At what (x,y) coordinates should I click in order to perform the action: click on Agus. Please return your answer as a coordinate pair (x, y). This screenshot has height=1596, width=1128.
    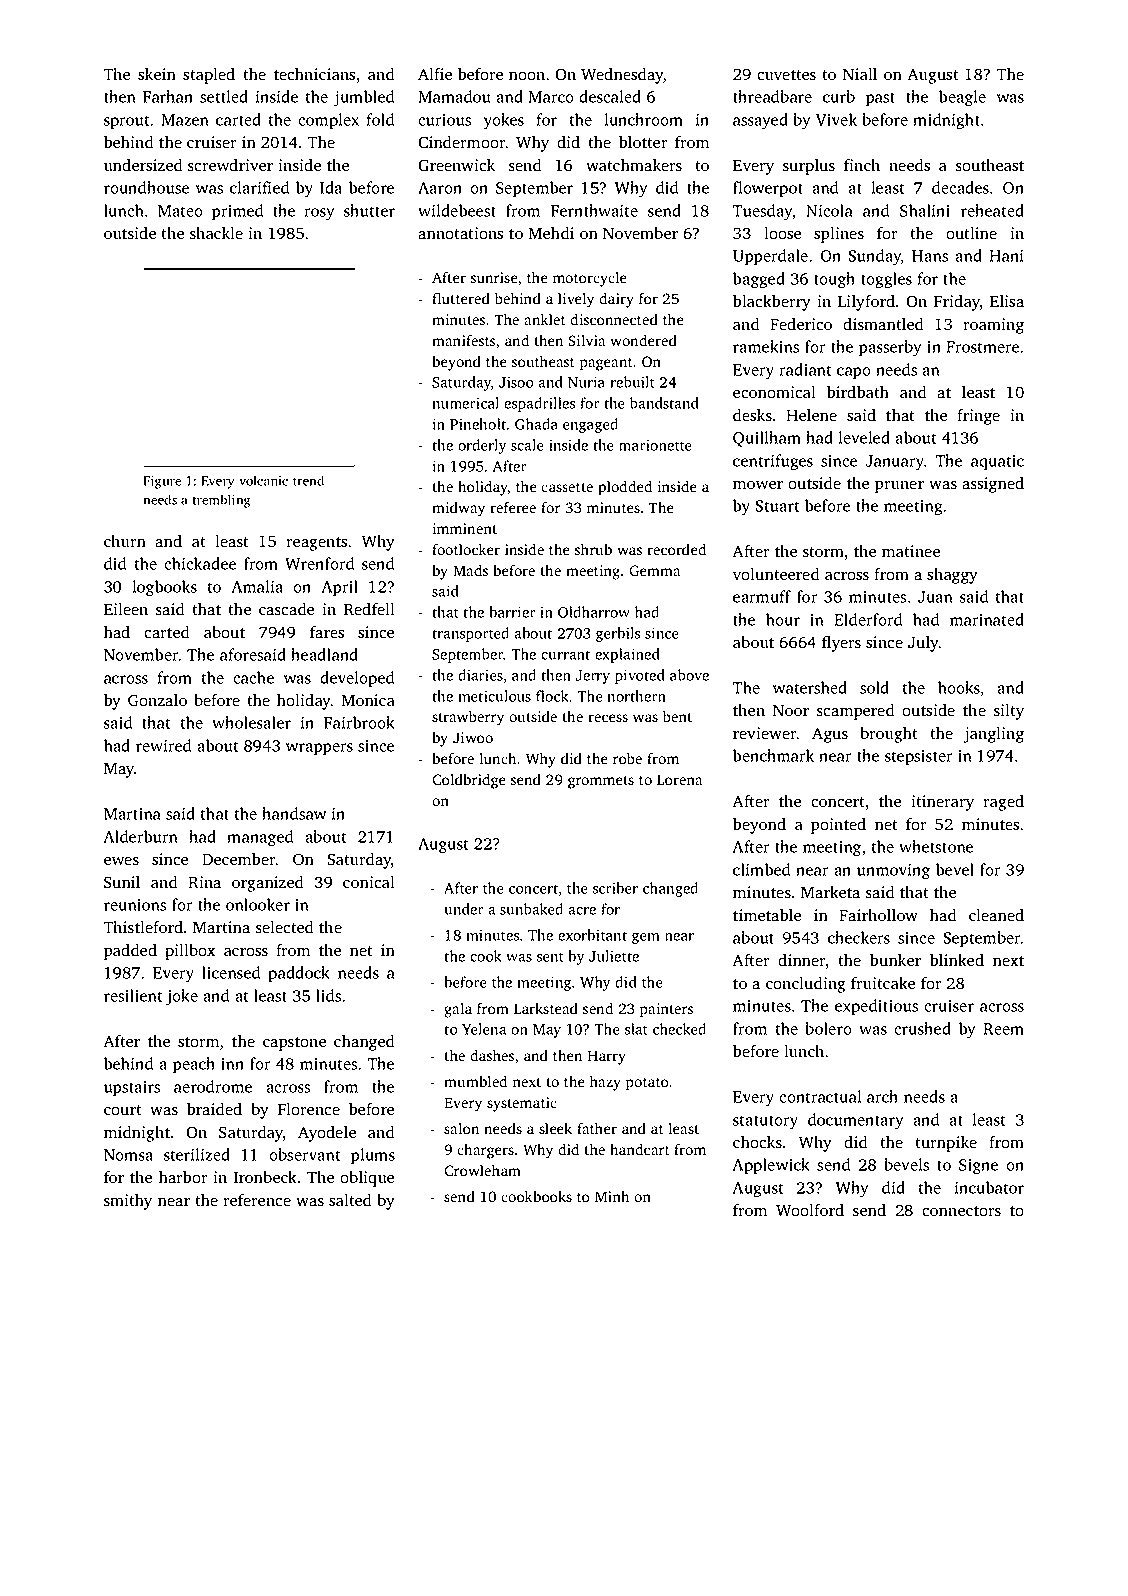
    Looking at the image, I should click on (830, 735).
